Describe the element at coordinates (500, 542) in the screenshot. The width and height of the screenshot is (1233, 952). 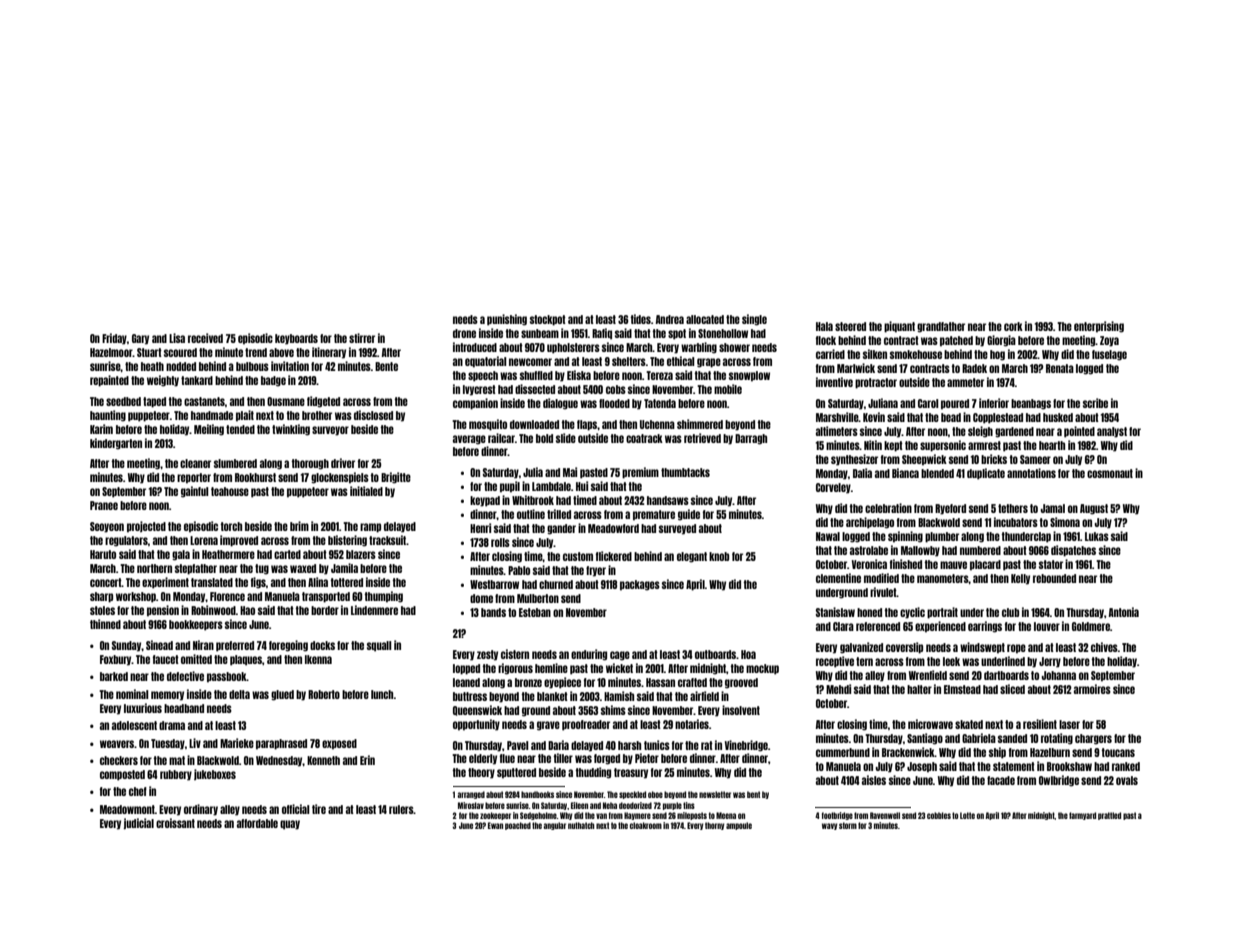
I see `rolls` at that location.
